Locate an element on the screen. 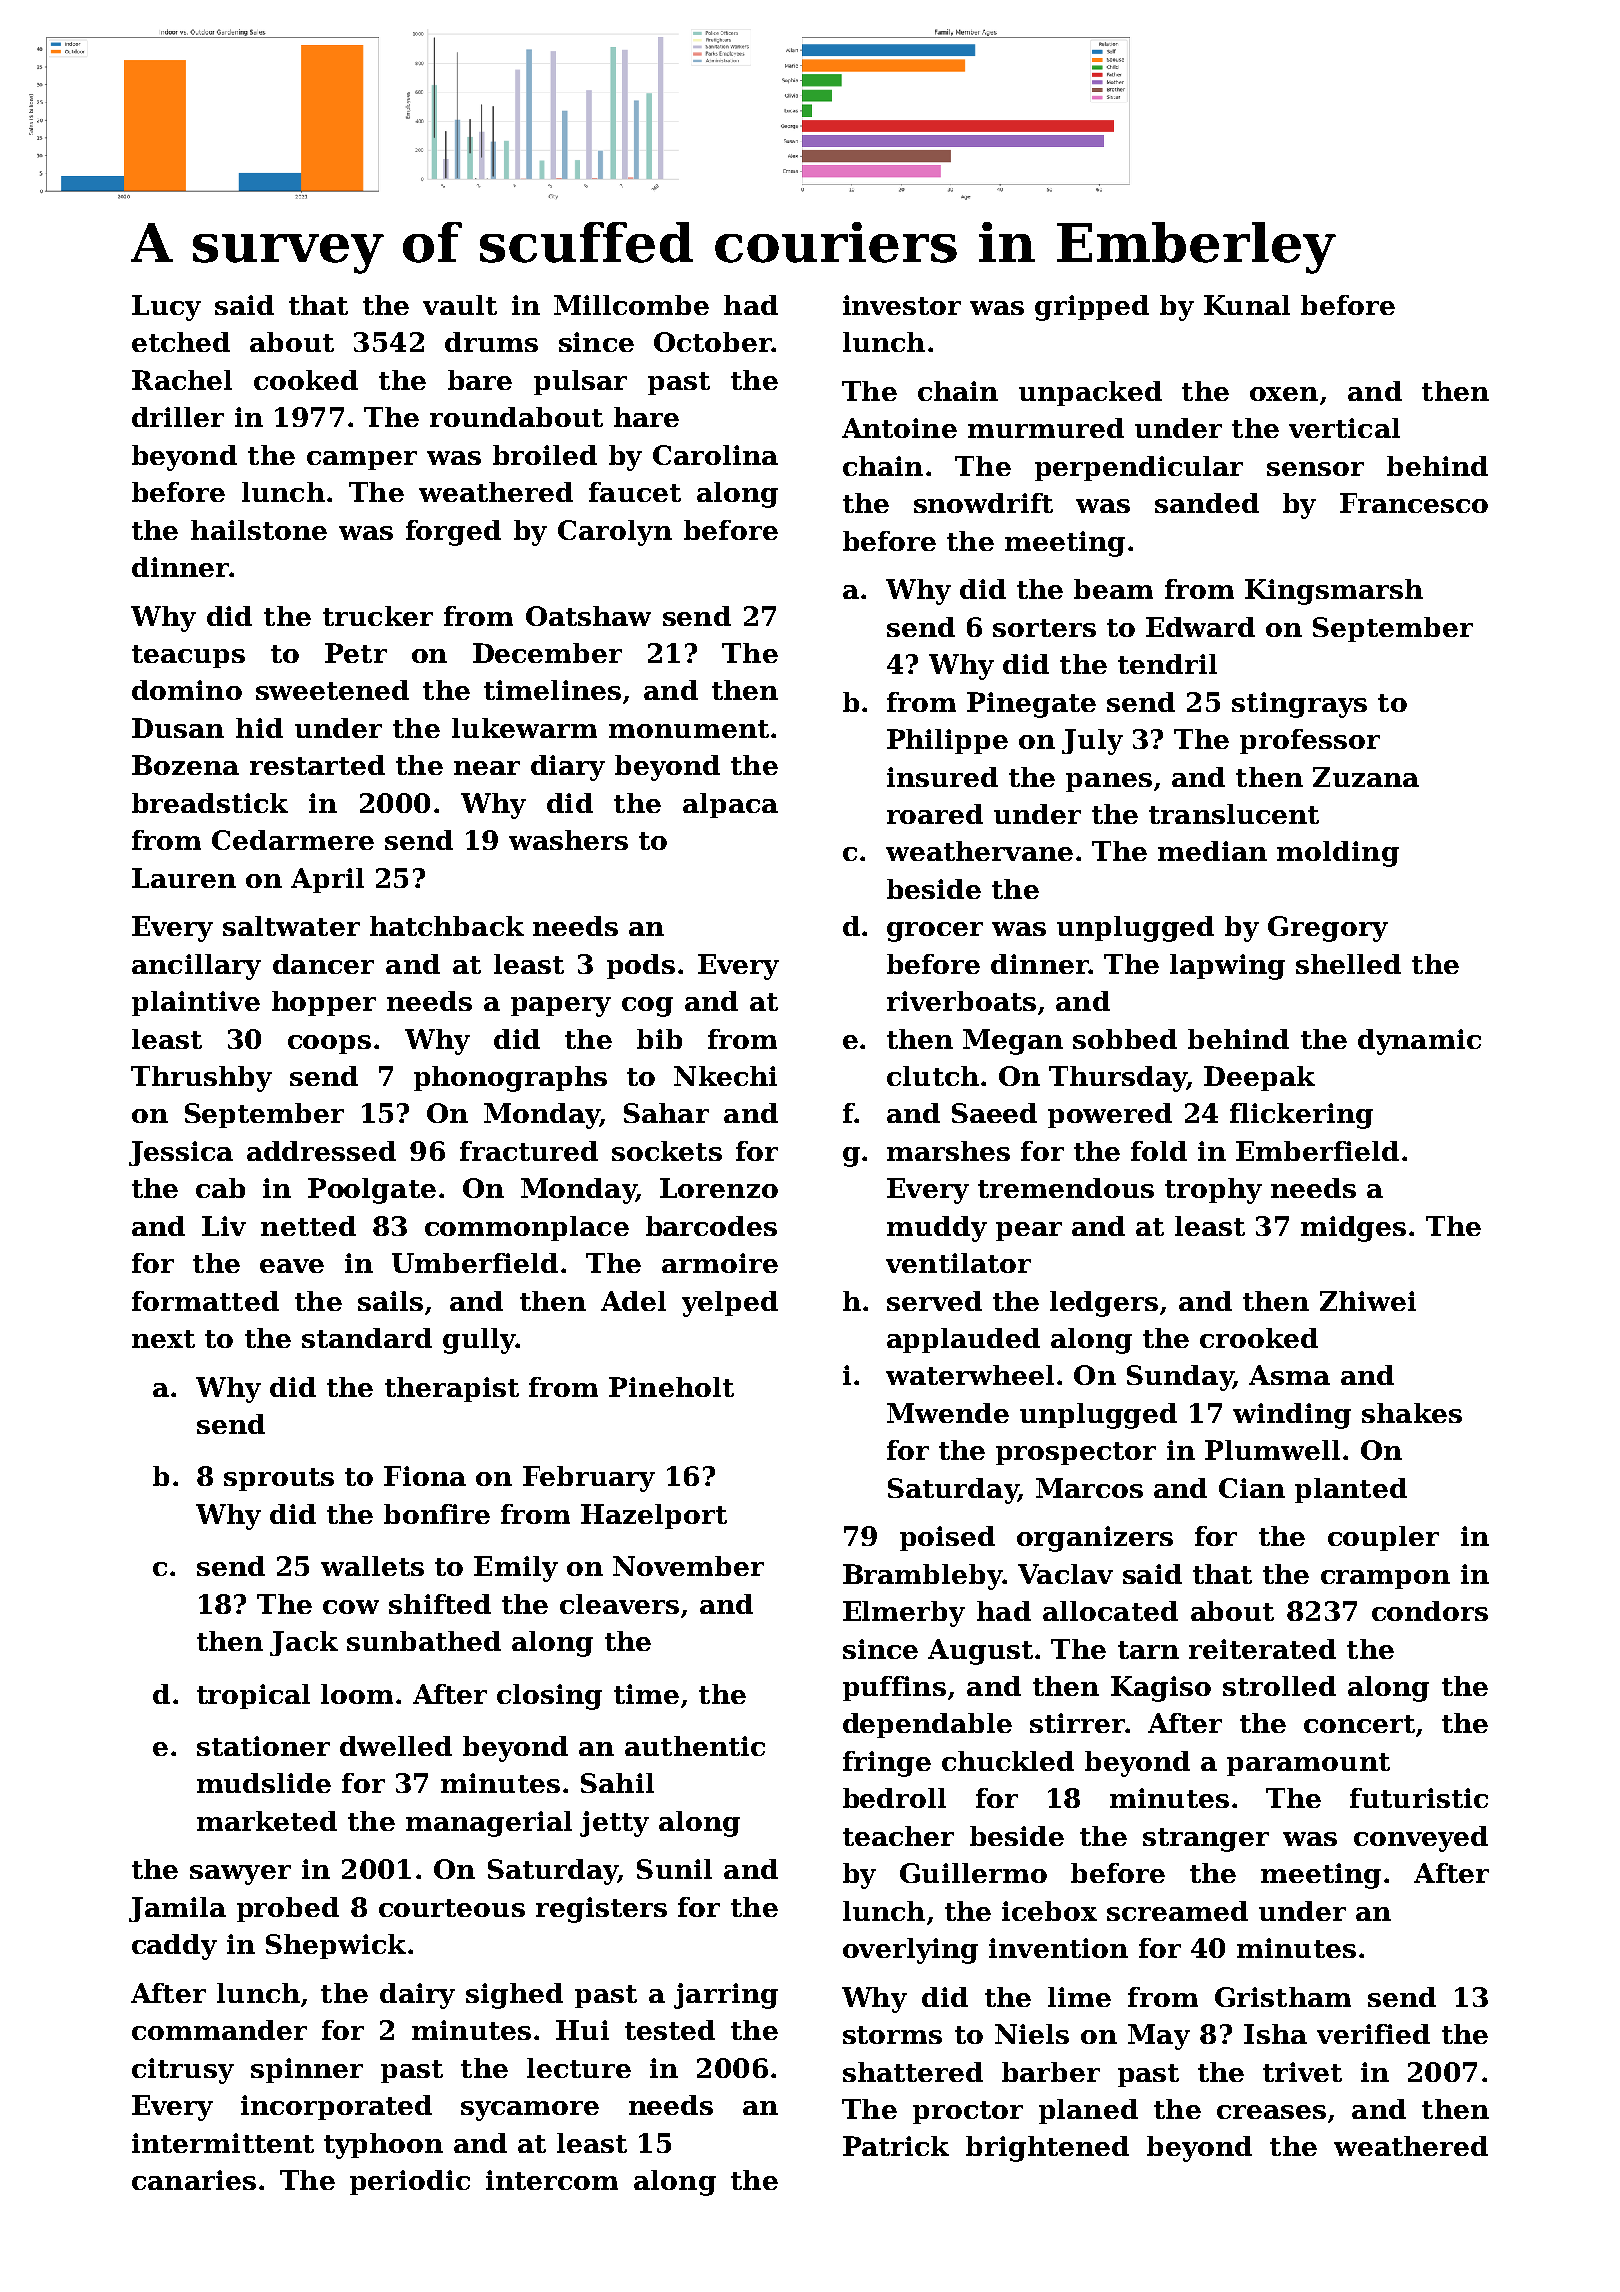  alpaca is located at coordinates (730, 805).
